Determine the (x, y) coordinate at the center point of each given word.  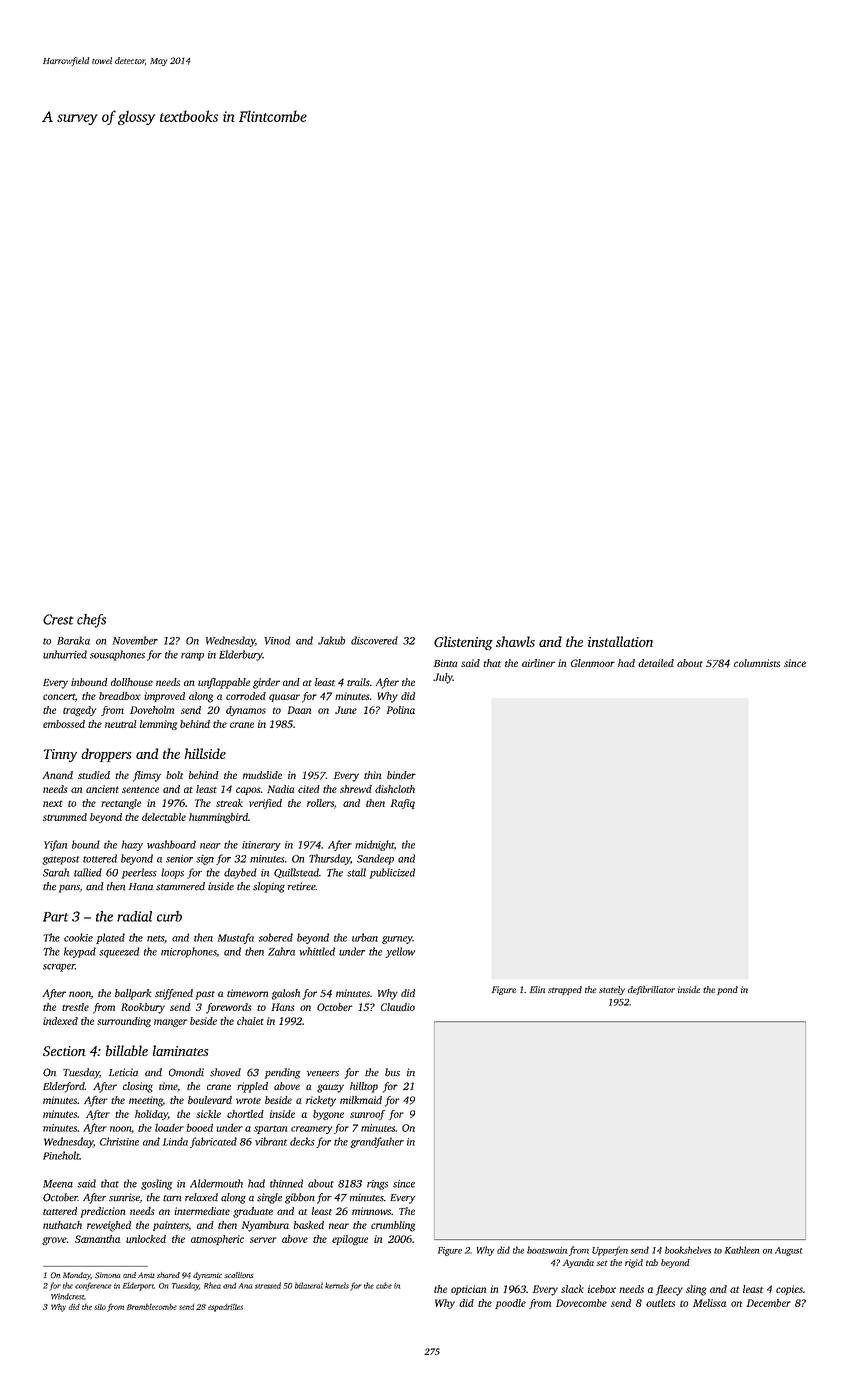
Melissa (709, 1303)
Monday (77, 1276)
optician (468, 1290)
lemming (158, 725)
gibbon (300, 1198)
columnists (757, 663)
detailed (656, 663)
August (788, 1251)
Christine (119, 1141)
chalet (250, 1021)
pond (727, 990)
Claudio (398, 1007)
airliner (538, 663)
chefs (91, 621)
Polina (401, 710)
